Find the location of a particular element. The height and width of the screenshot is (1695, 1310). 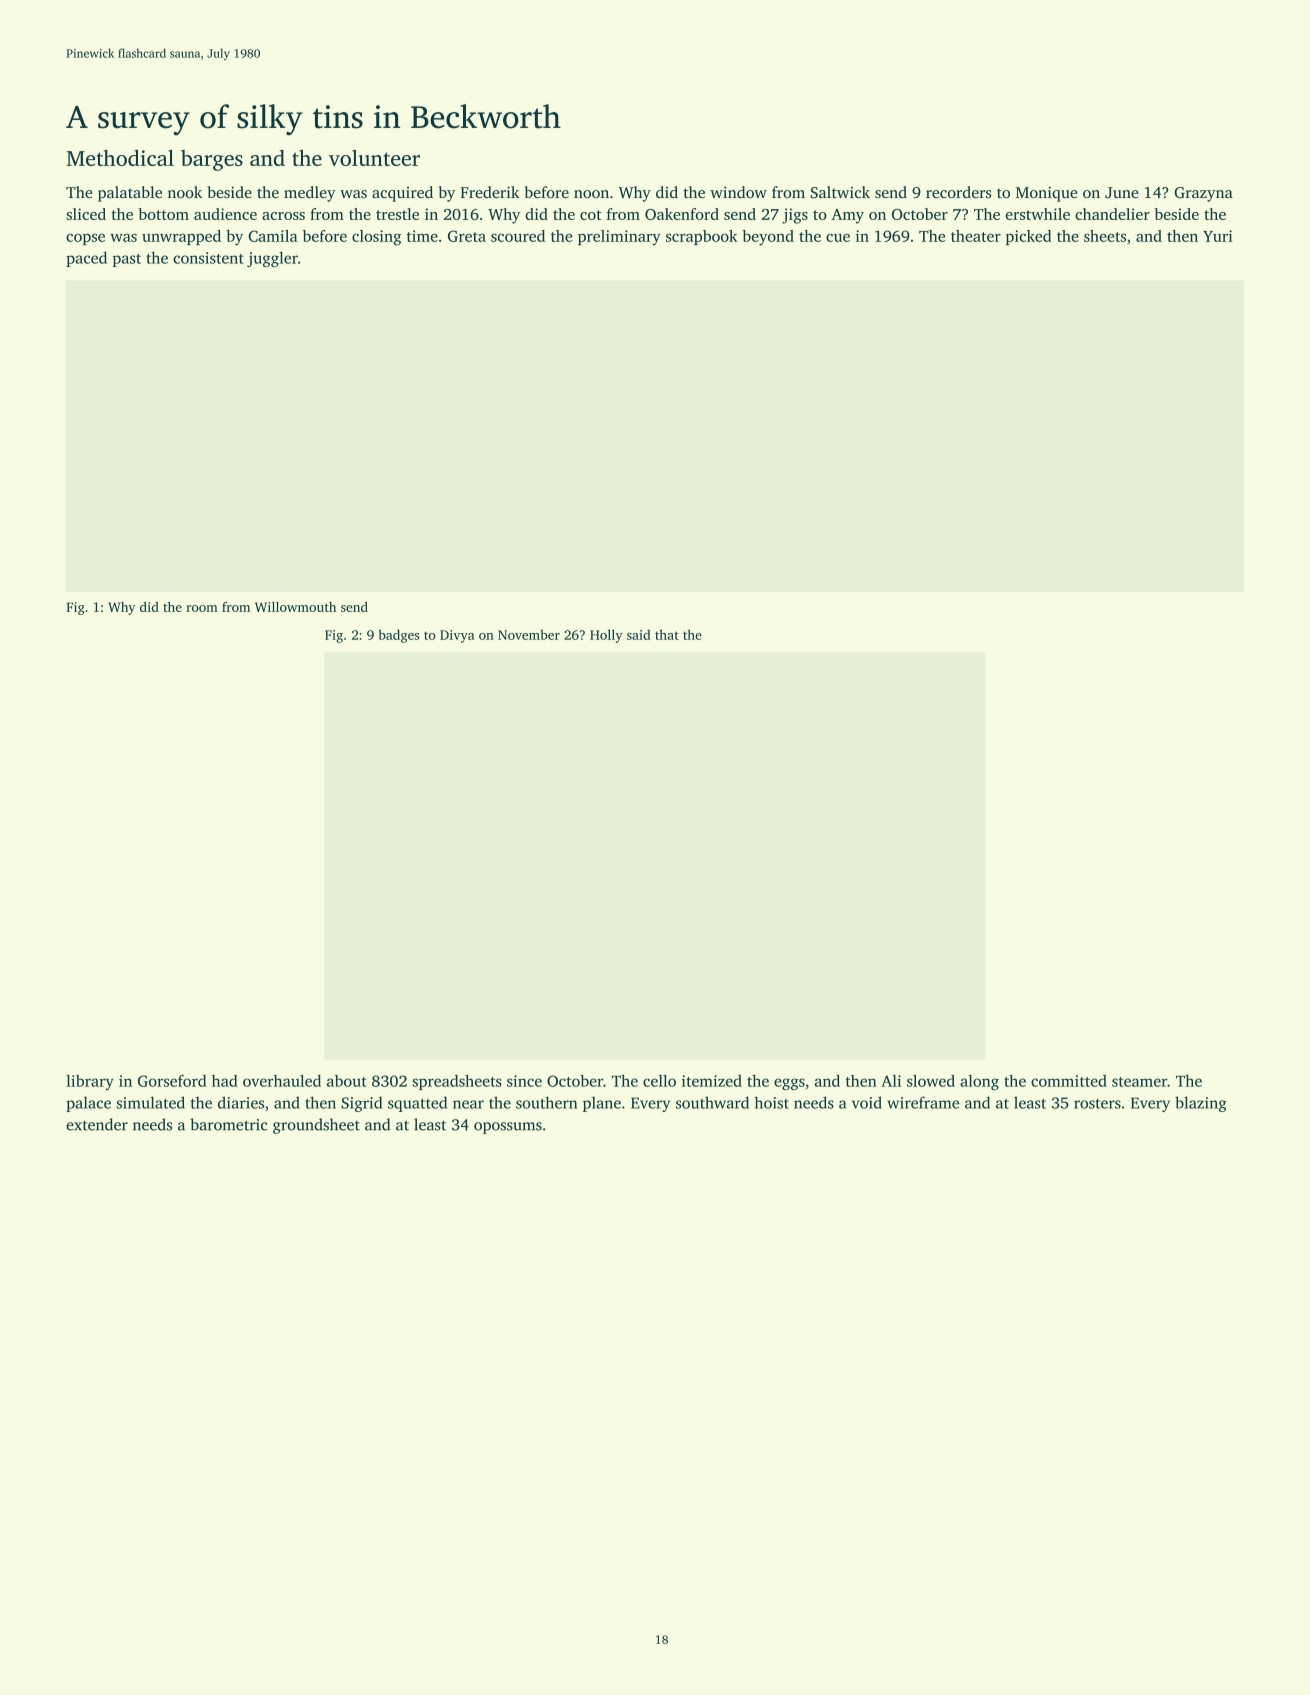

Yuri is located at coordinates (1218, 236).
